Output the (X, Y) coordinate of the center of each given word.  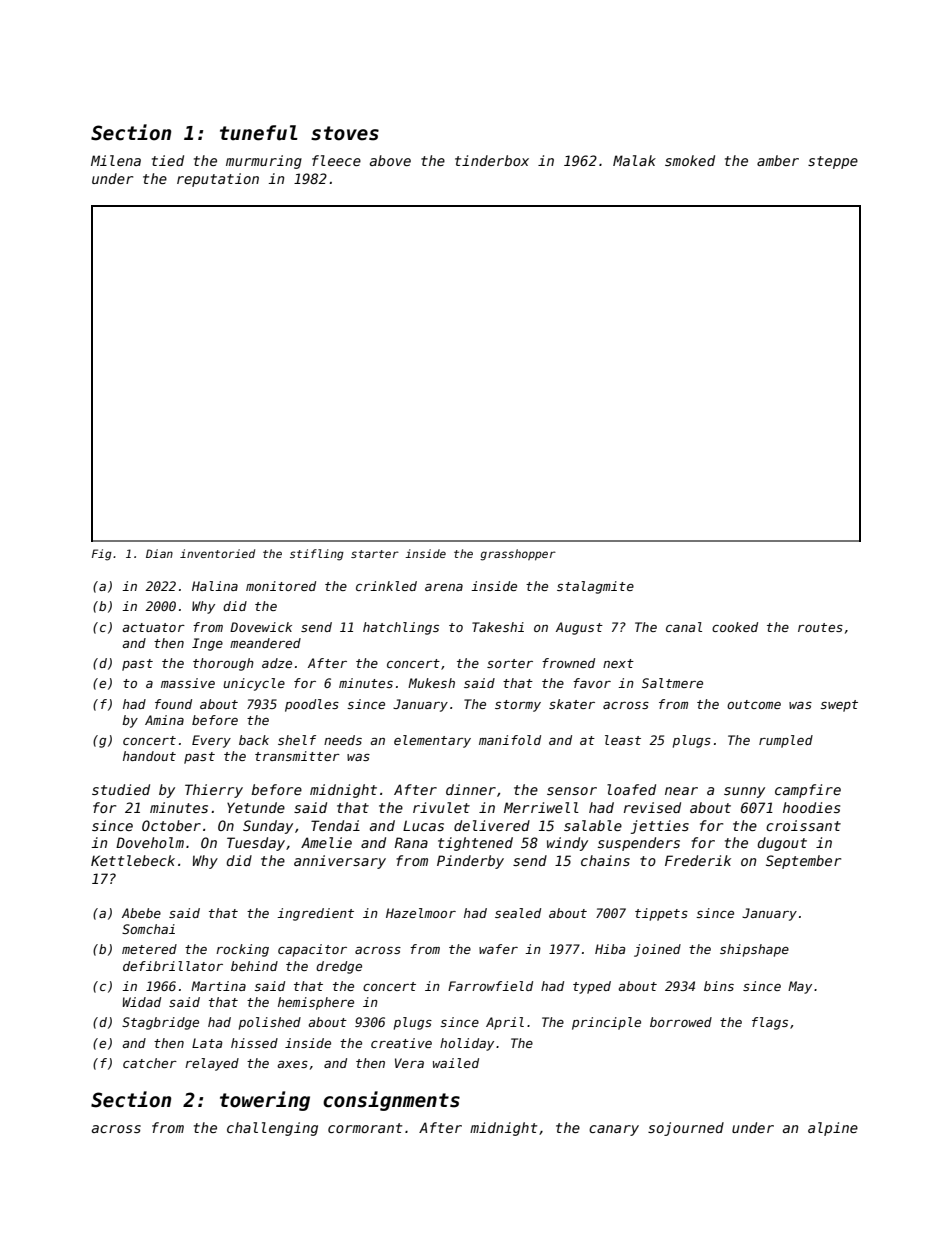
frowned (568, 663)
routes (820, 627)
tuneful (259, 133)
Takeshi (498, 627)
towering (265, 1101)
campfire (808, 791)
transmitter (297, 756)
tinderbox (492, 160)
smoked (690, 160)
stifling (317, 555)
